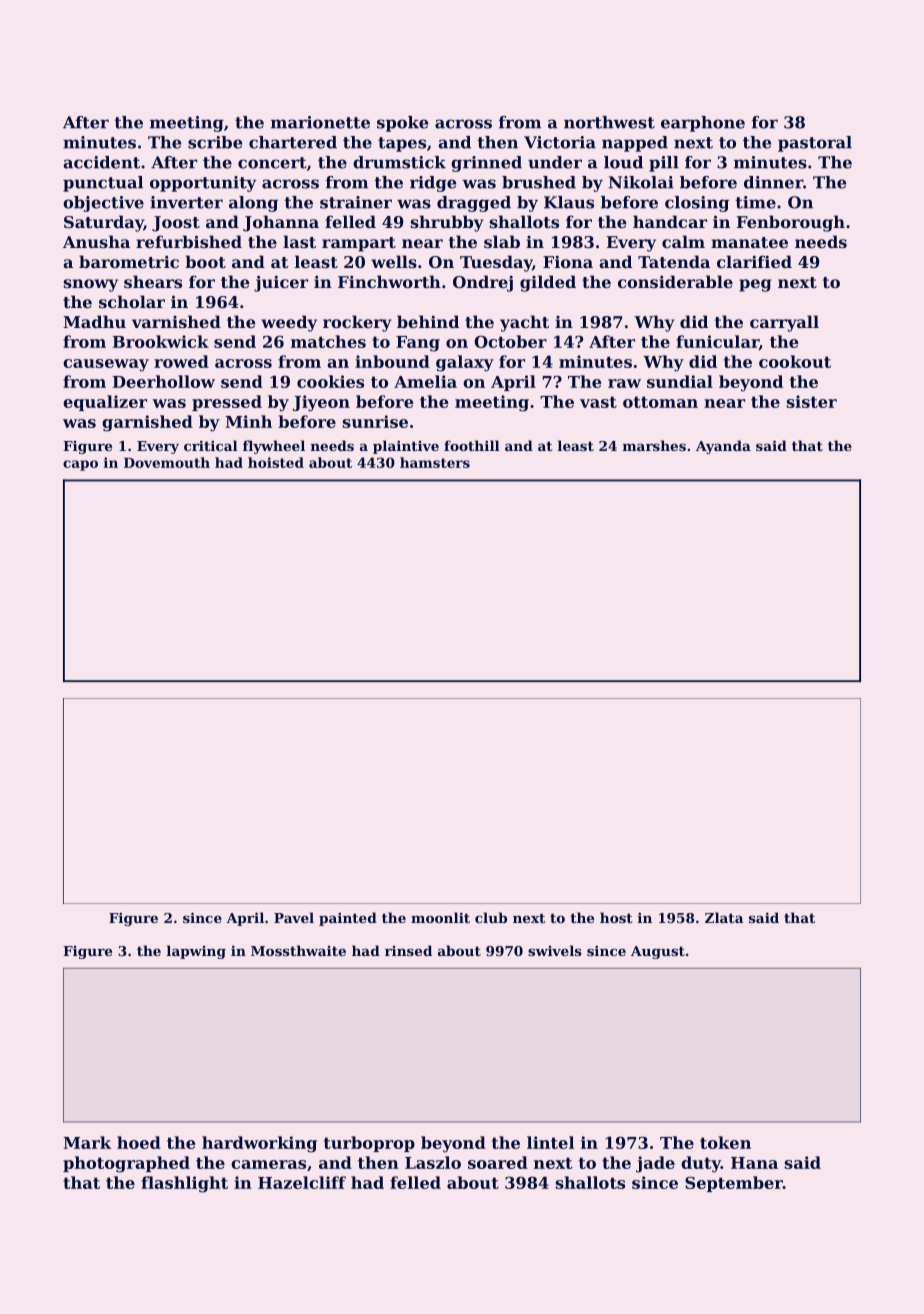 Image resolution: width=924 pixels, height=1314 pixels. I want to click on September, so click(734, 1184).
